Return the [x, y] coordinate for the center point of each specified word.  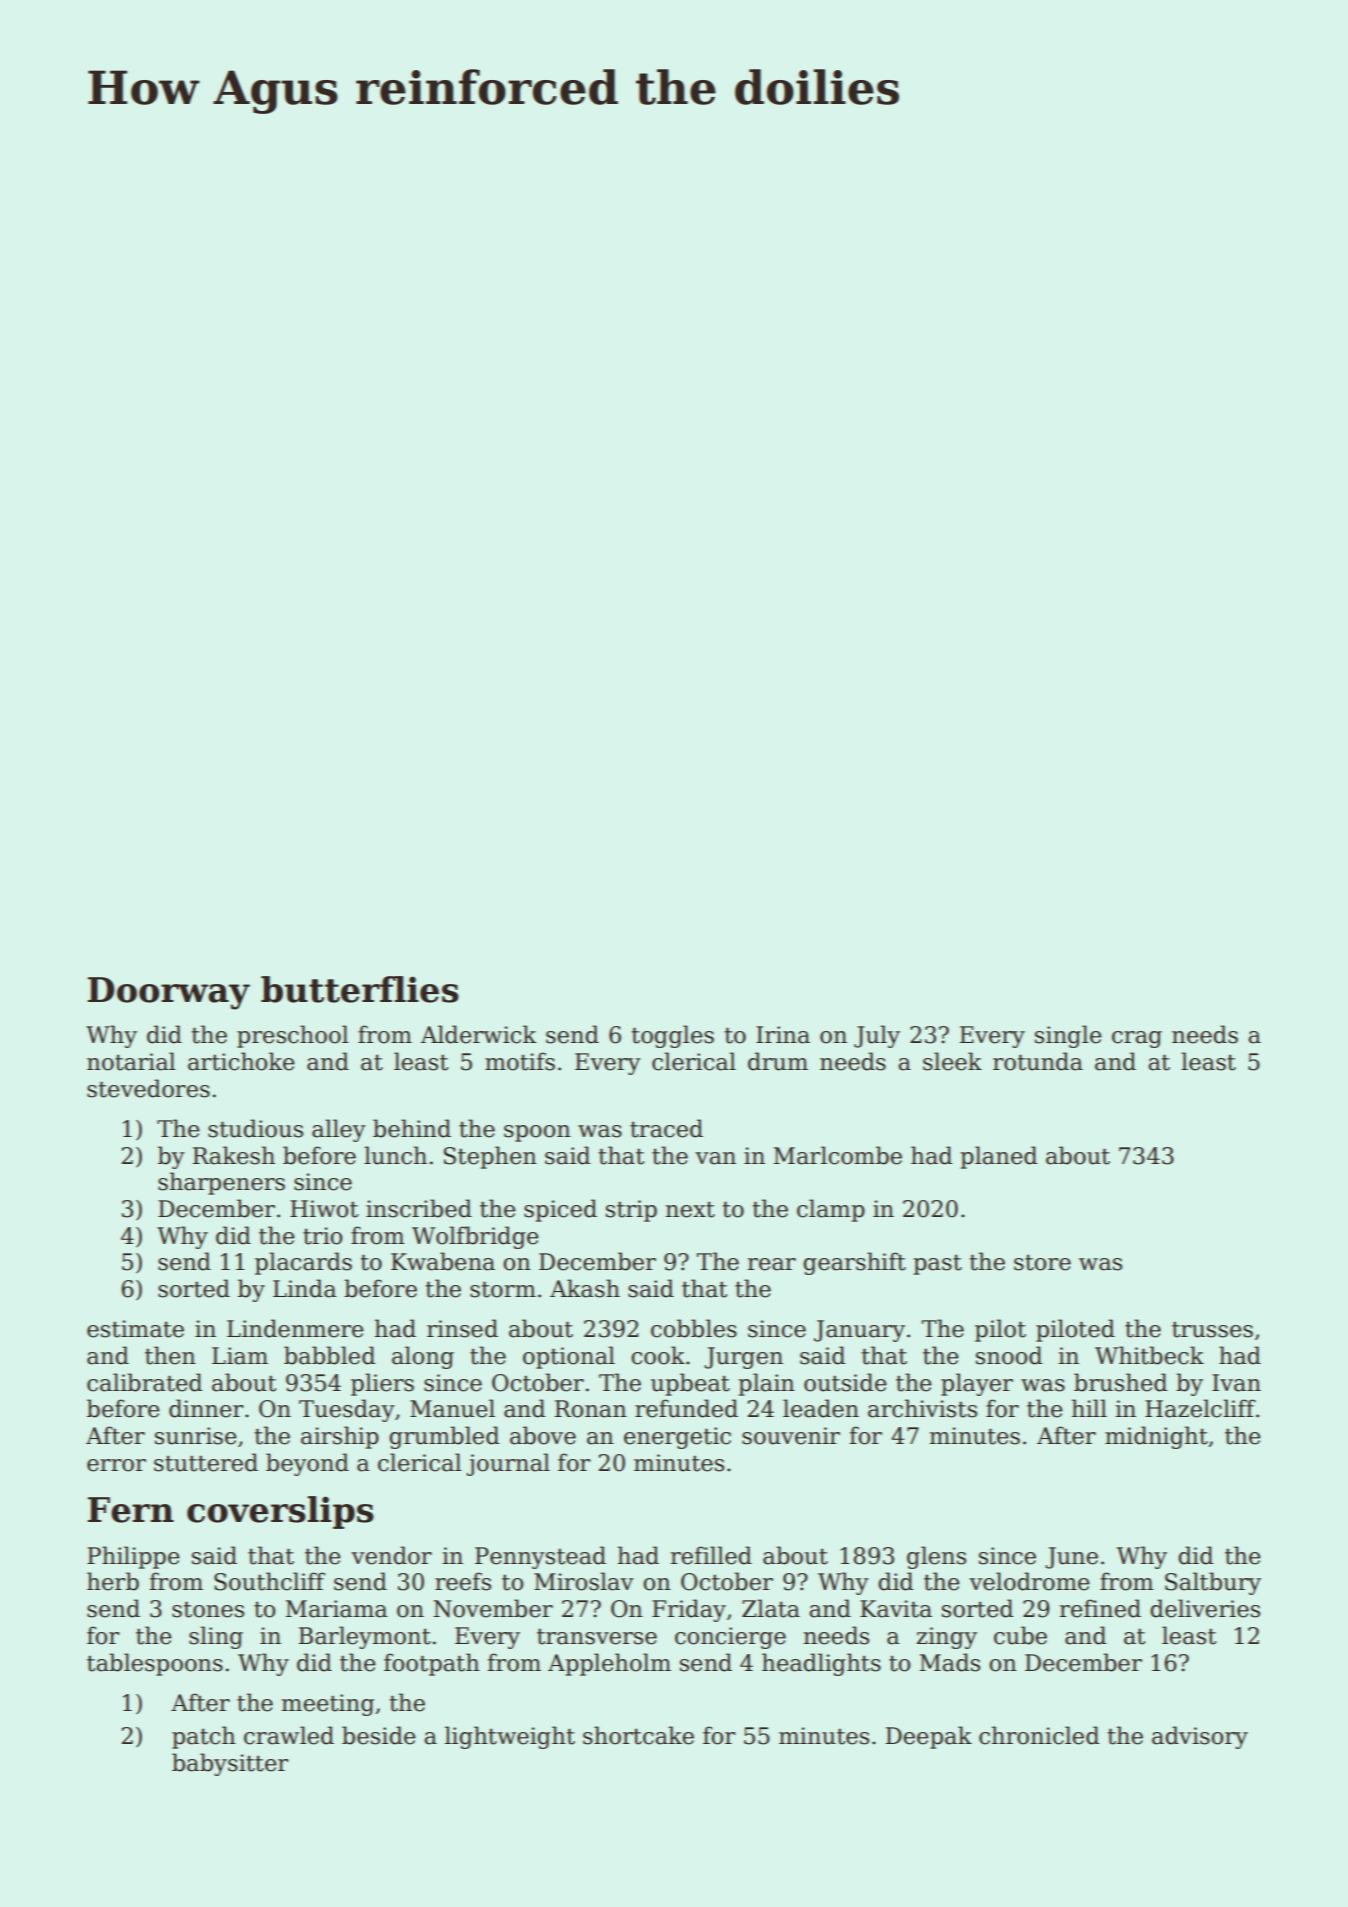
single [1068, 1036]
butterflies [360, 989]
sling [216, 1637]
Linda [304, 1288]
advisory [1200, 1737]
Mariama [336, 1609]
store [1042, 1263]
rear [772, 1264]
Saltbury [1213, 1583]
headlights [821, 1664]
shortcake [638, 1735]
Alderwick [478, 1034]
